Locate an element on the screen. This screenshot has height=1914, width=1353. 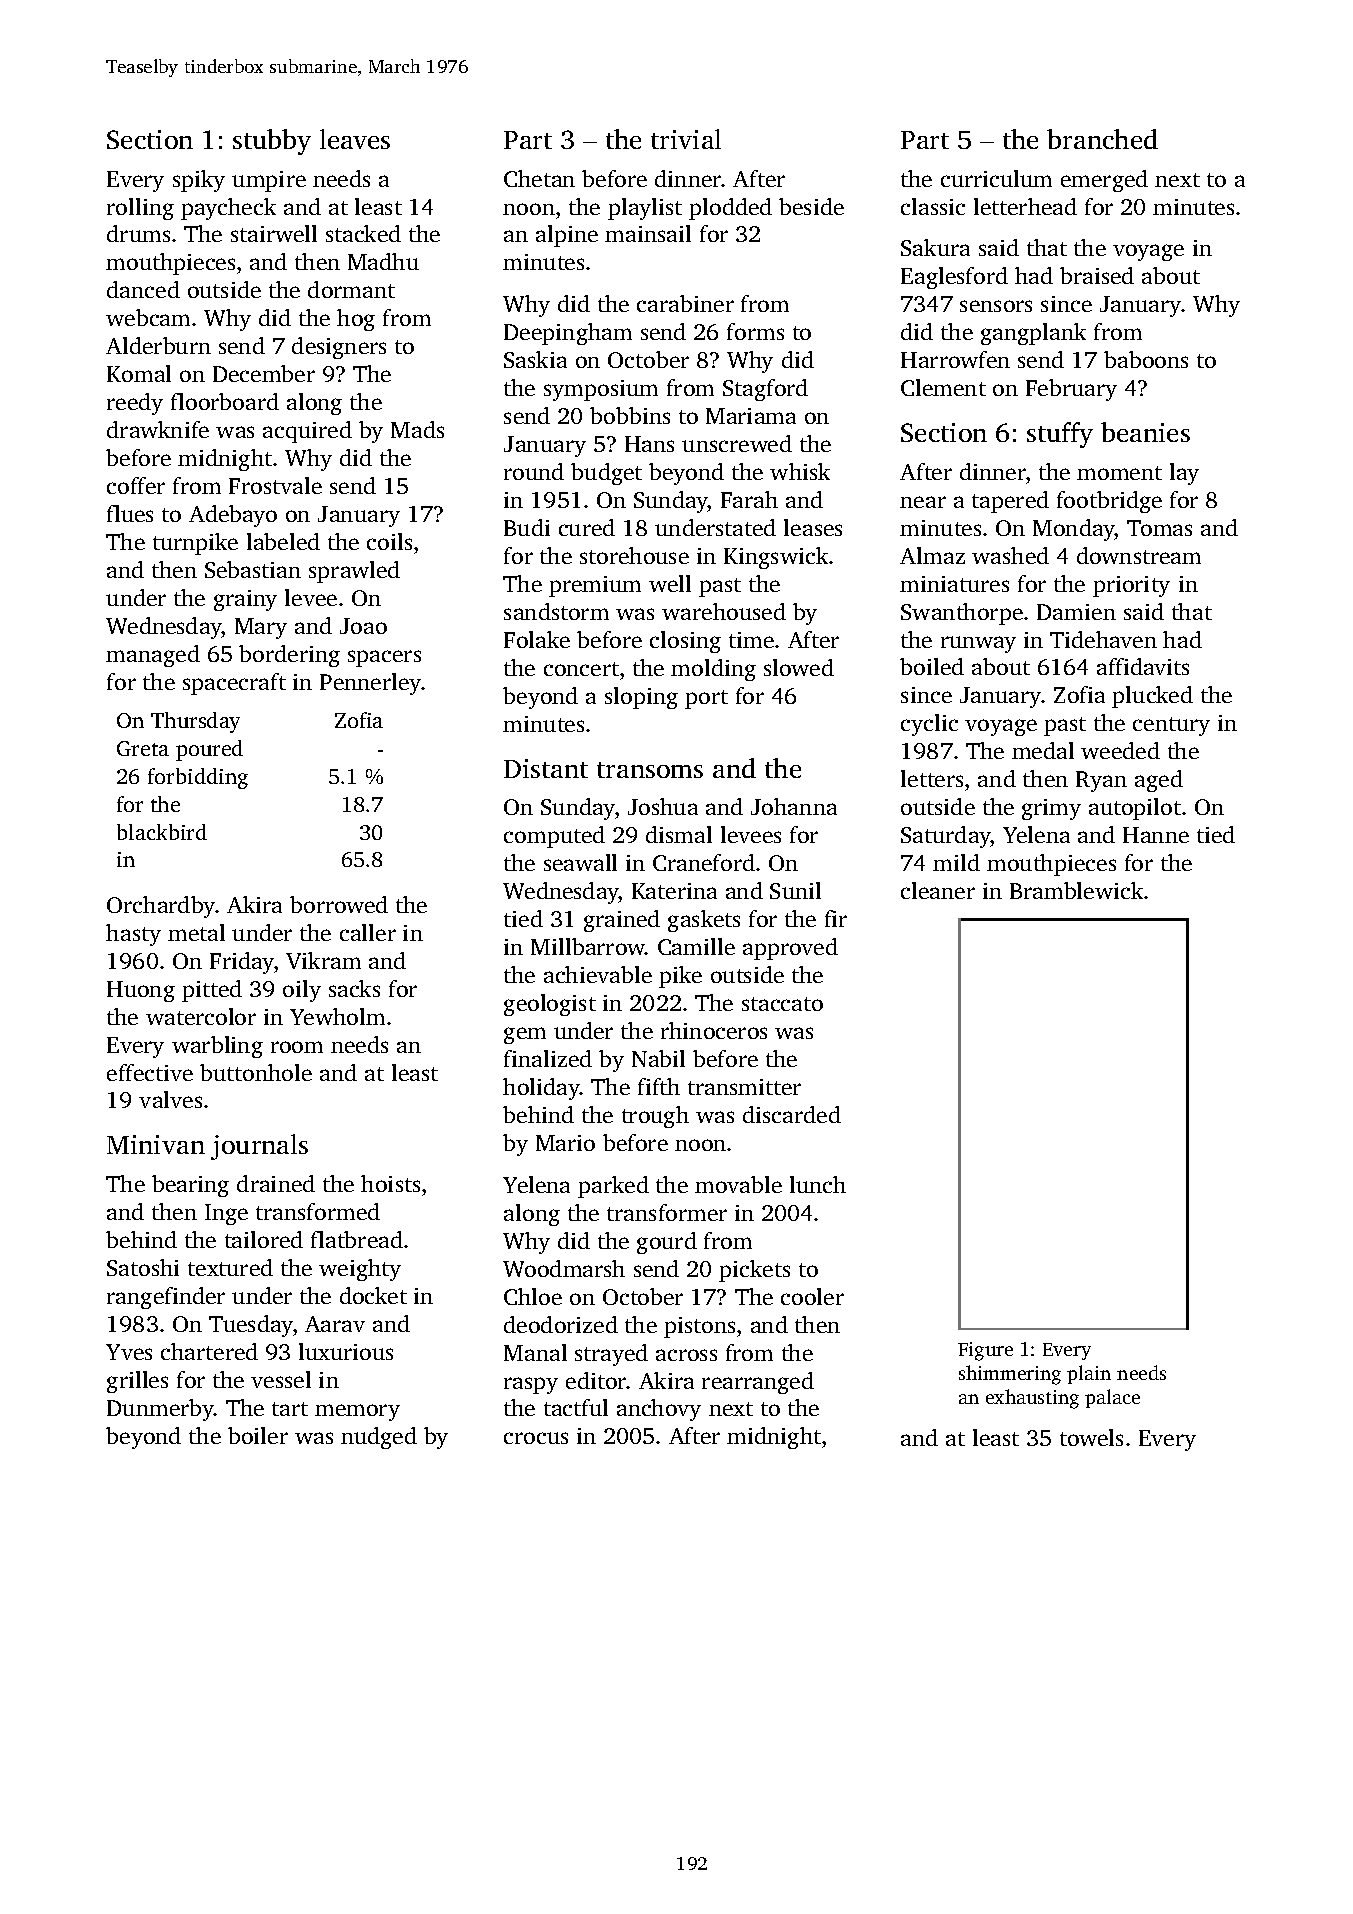
pickets is located at coordinates (754, 1271).
